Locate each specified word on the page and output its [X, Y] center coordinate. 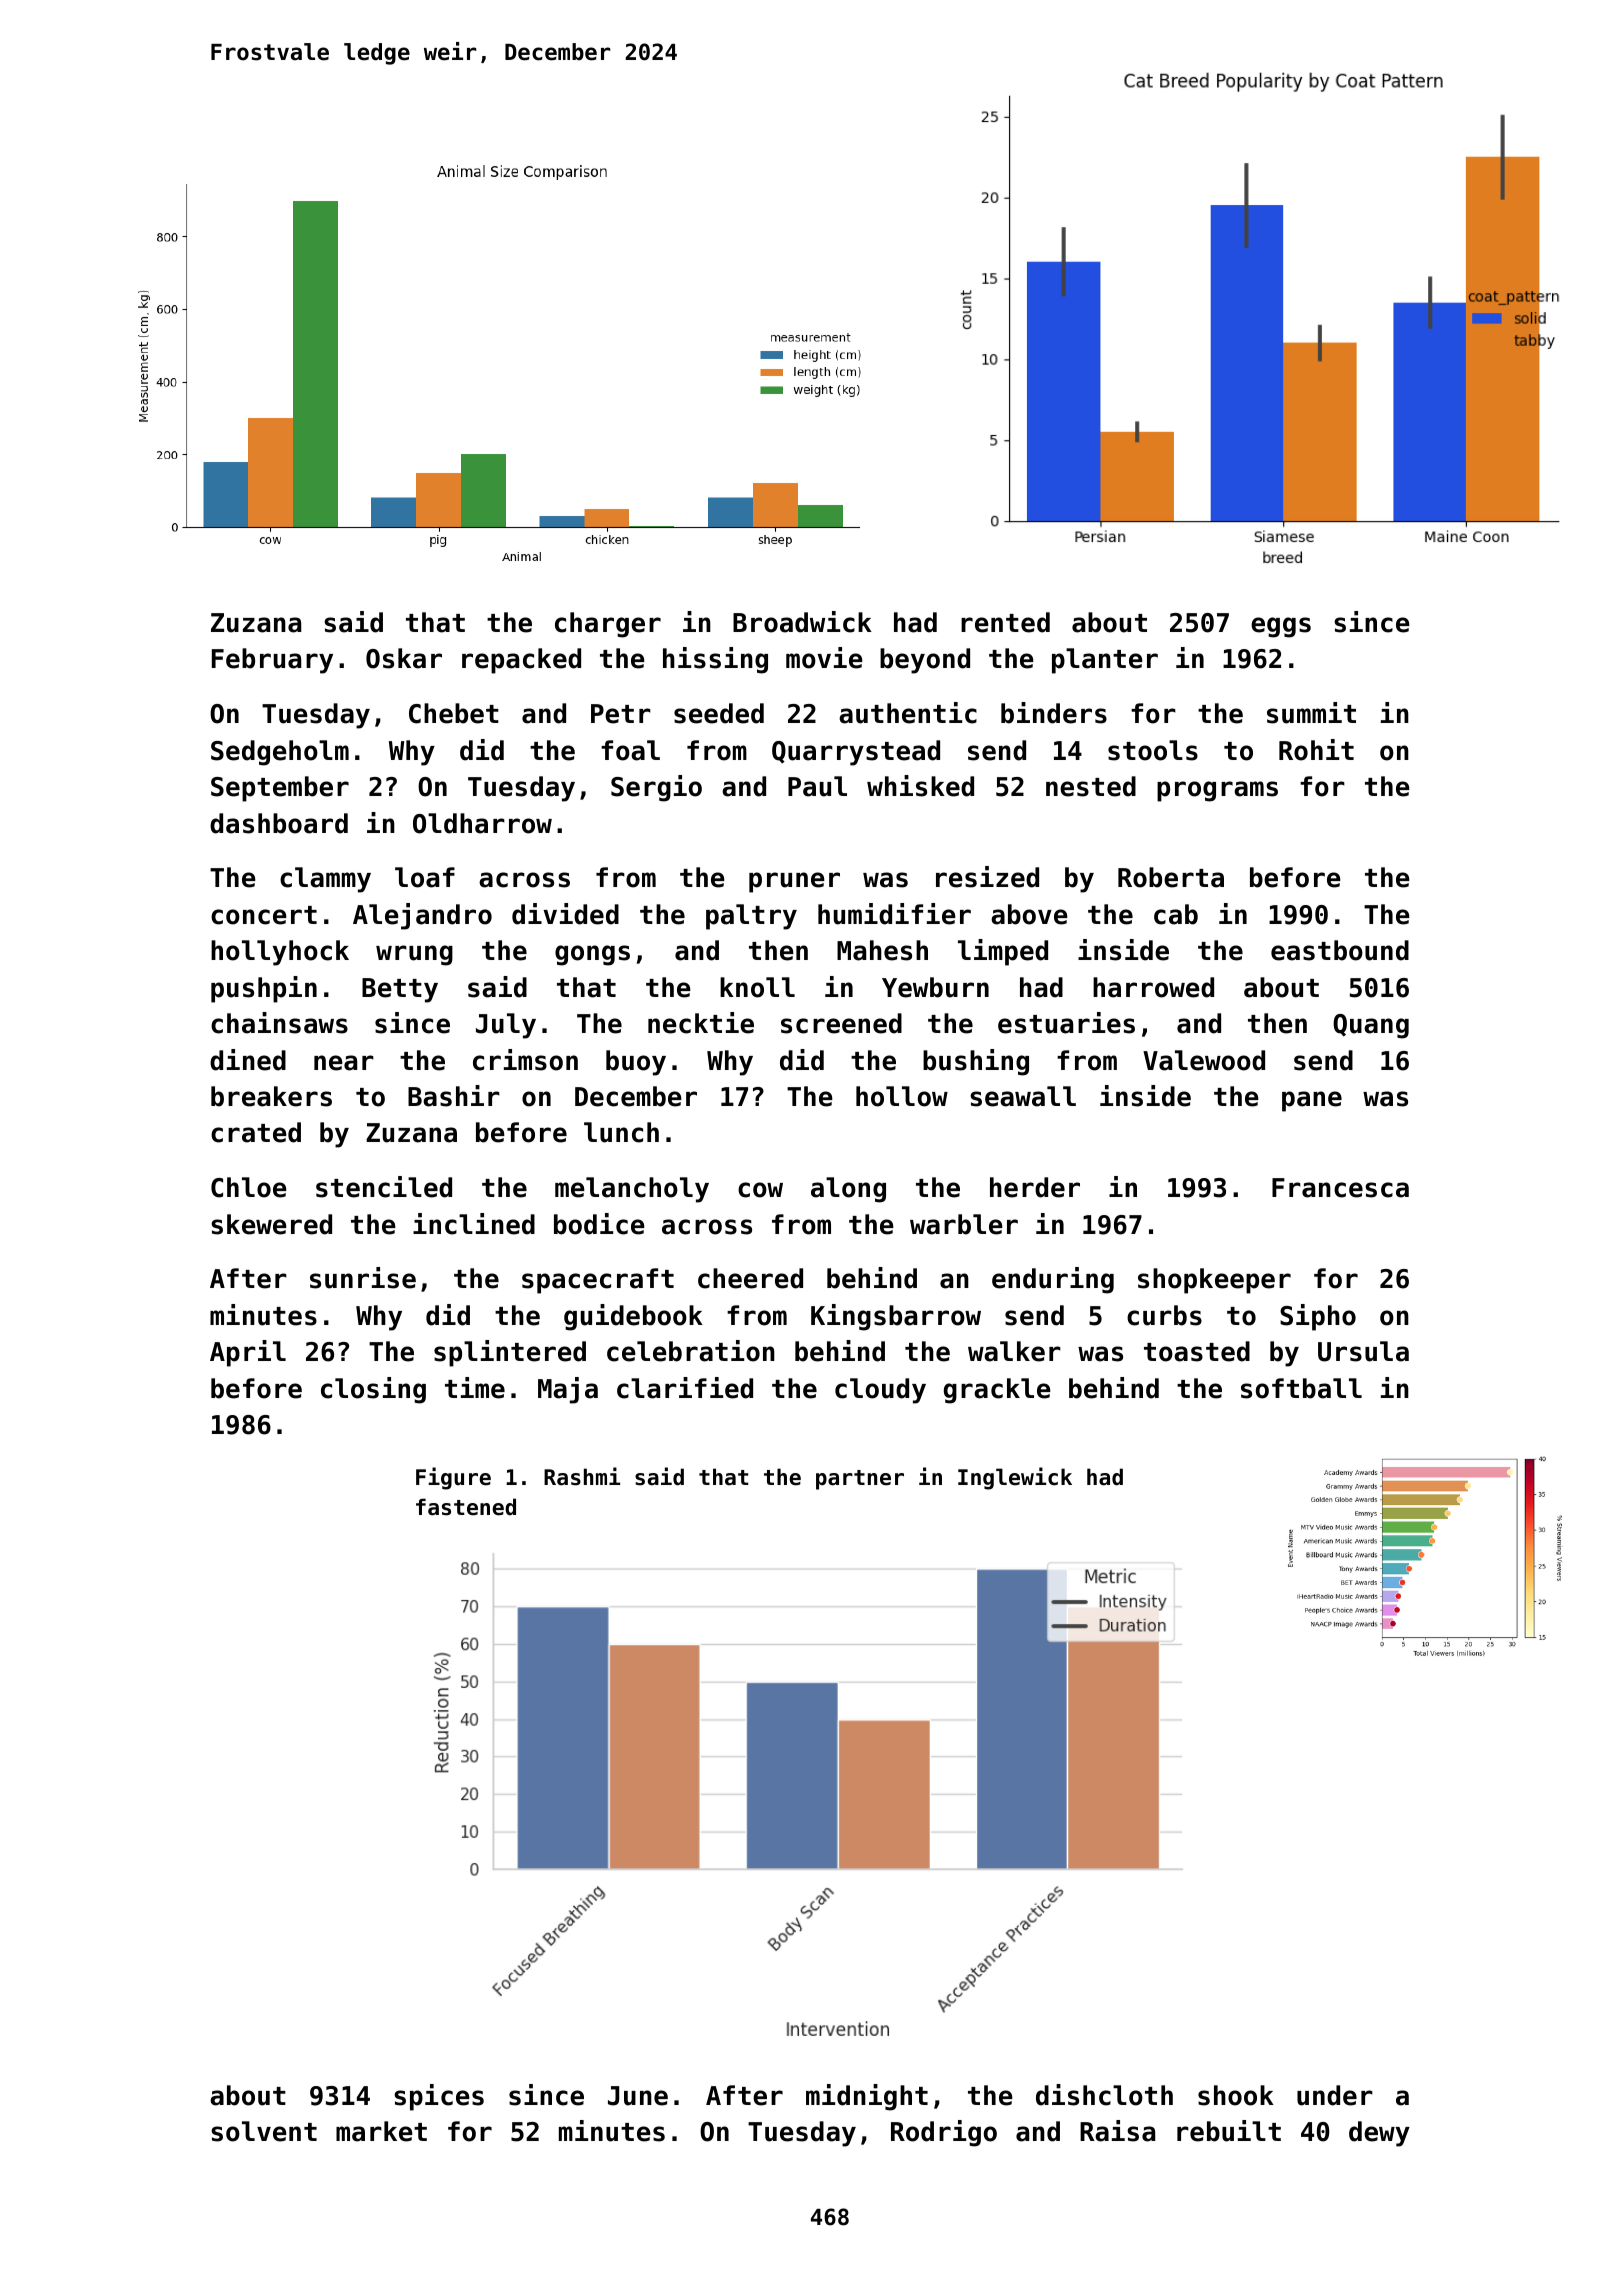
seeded [719, 713]
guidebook [633, 1317]
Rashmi [582, 1476]
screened [841, 1023]
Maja [568, 1390]
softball [1301, 1388]
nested [1091, 786]
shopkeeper [1214, 1281]
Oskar [404, 658]
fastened [466, 1507]
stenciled [384, 1187]
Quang [1371, 1026]
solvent [264, 2131]
